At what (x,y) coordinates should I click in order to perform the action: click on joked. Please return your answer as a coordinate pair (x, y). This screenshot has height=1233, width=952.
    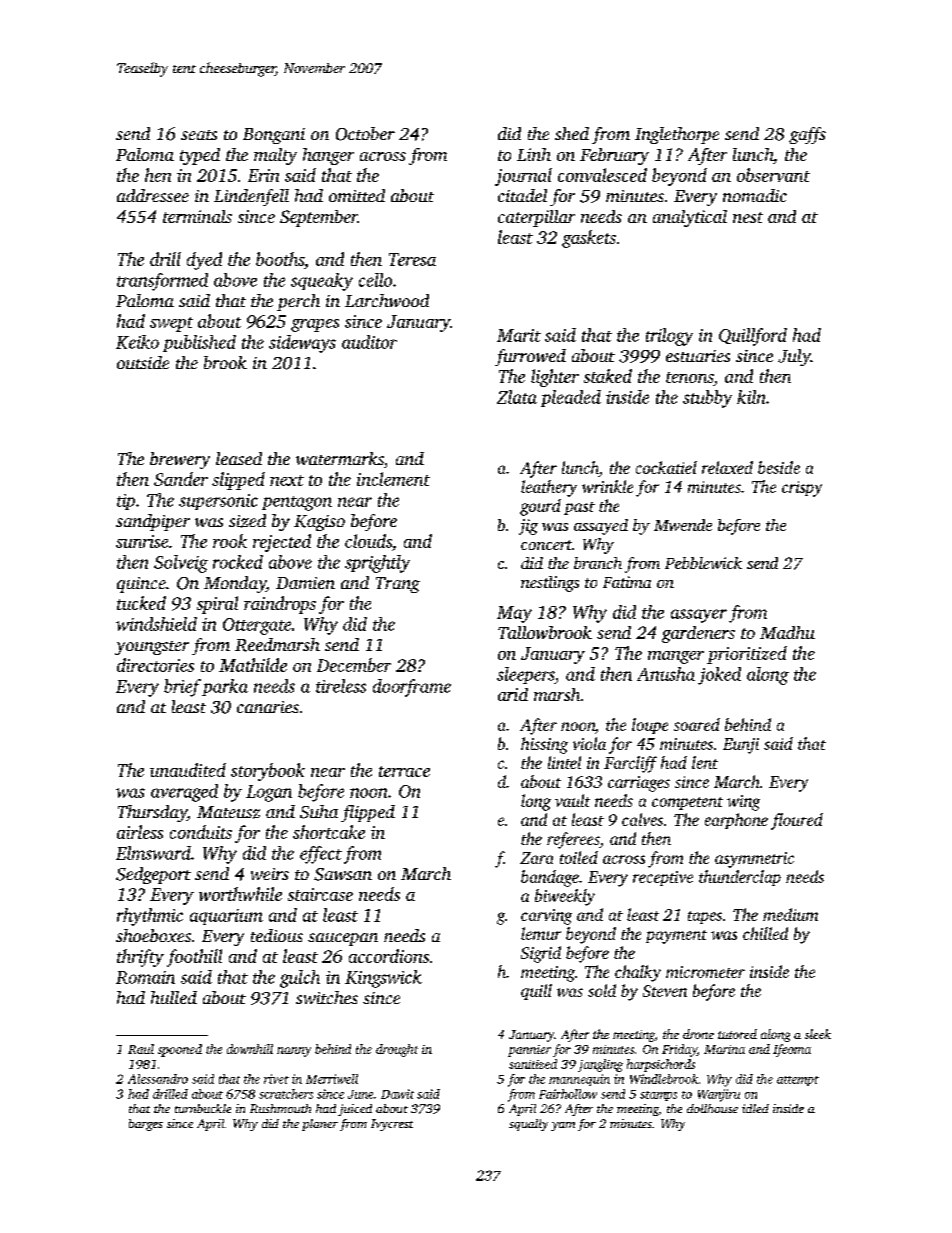
    Looking at the image, I should click on (719, 676).
